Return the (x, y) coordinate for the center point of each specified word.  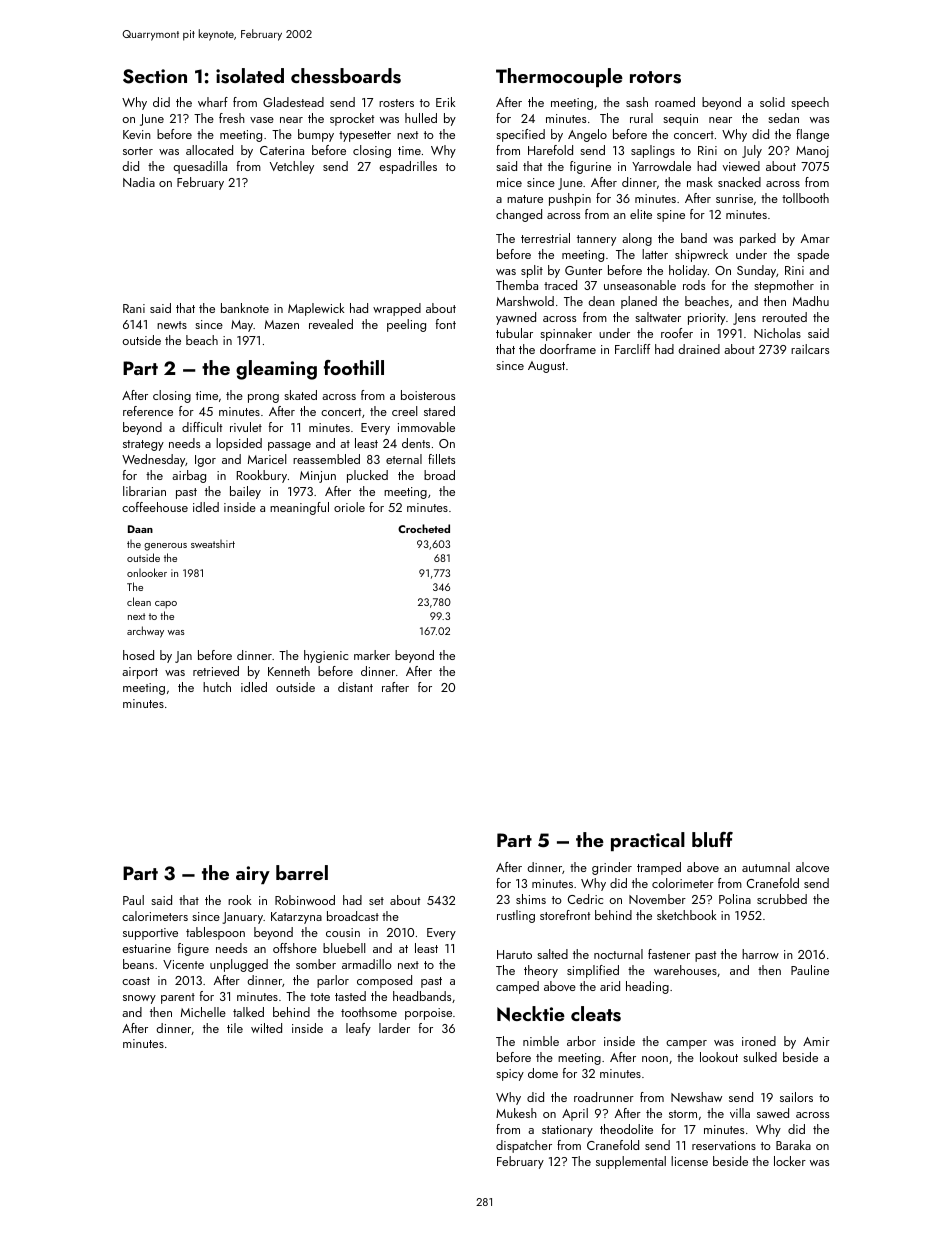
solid (772, 102)
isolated (250, 76)
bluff (712, 839)
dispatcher (524, 1146)
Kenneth (289, 671)
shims (531, 899)
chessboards (346, 76)
